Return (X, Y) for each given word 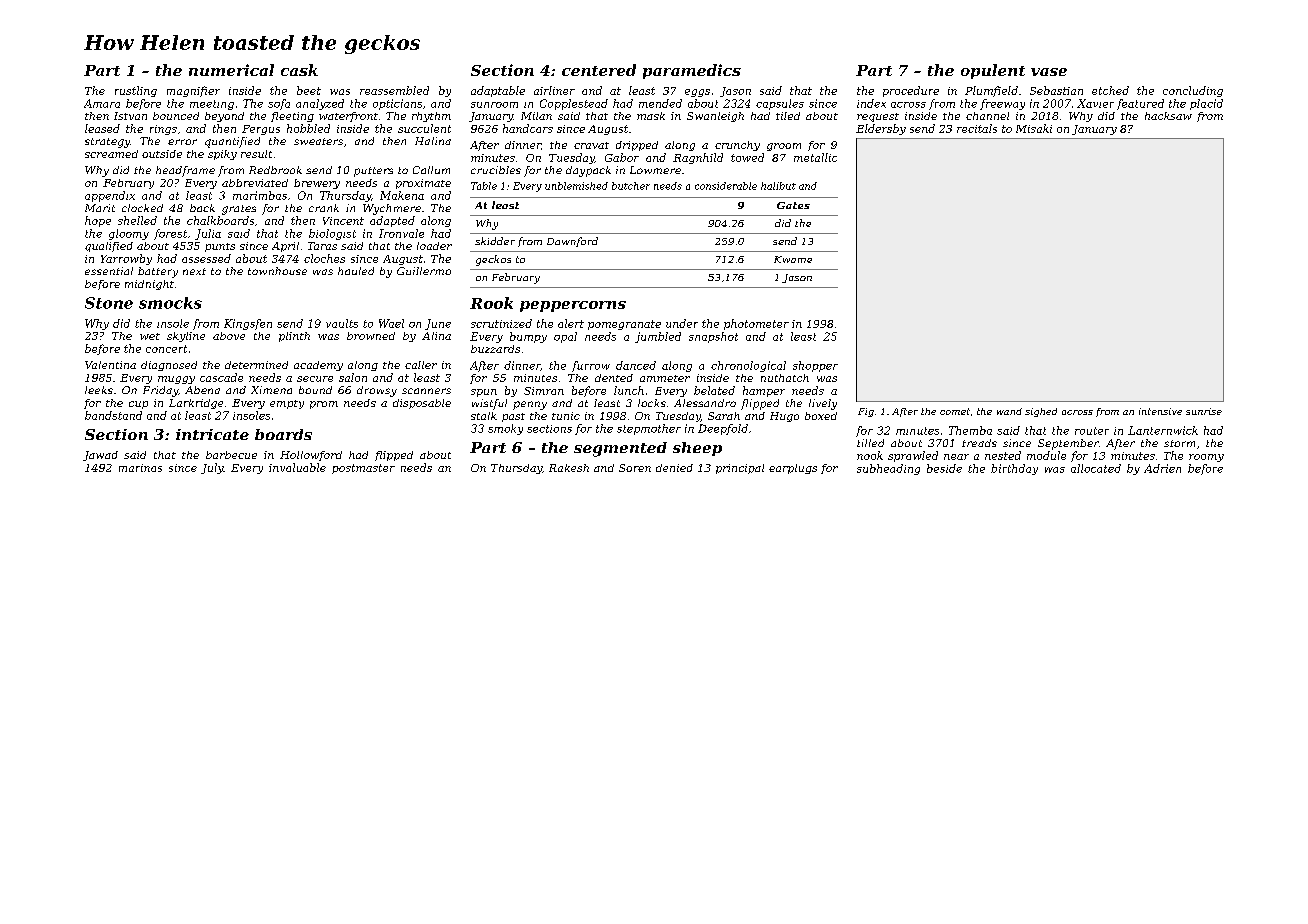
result (256, 154)
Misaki (1034, 128)
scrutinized (501, 323)
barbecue (231, 455)
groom (784, 147)
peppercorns (573, 306)
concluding (1193, 91)
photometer (756, 324)
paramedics (692, 71)
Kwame (793, 259)
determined (256, 365)
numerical (231, 70)
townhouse (277, 271)
